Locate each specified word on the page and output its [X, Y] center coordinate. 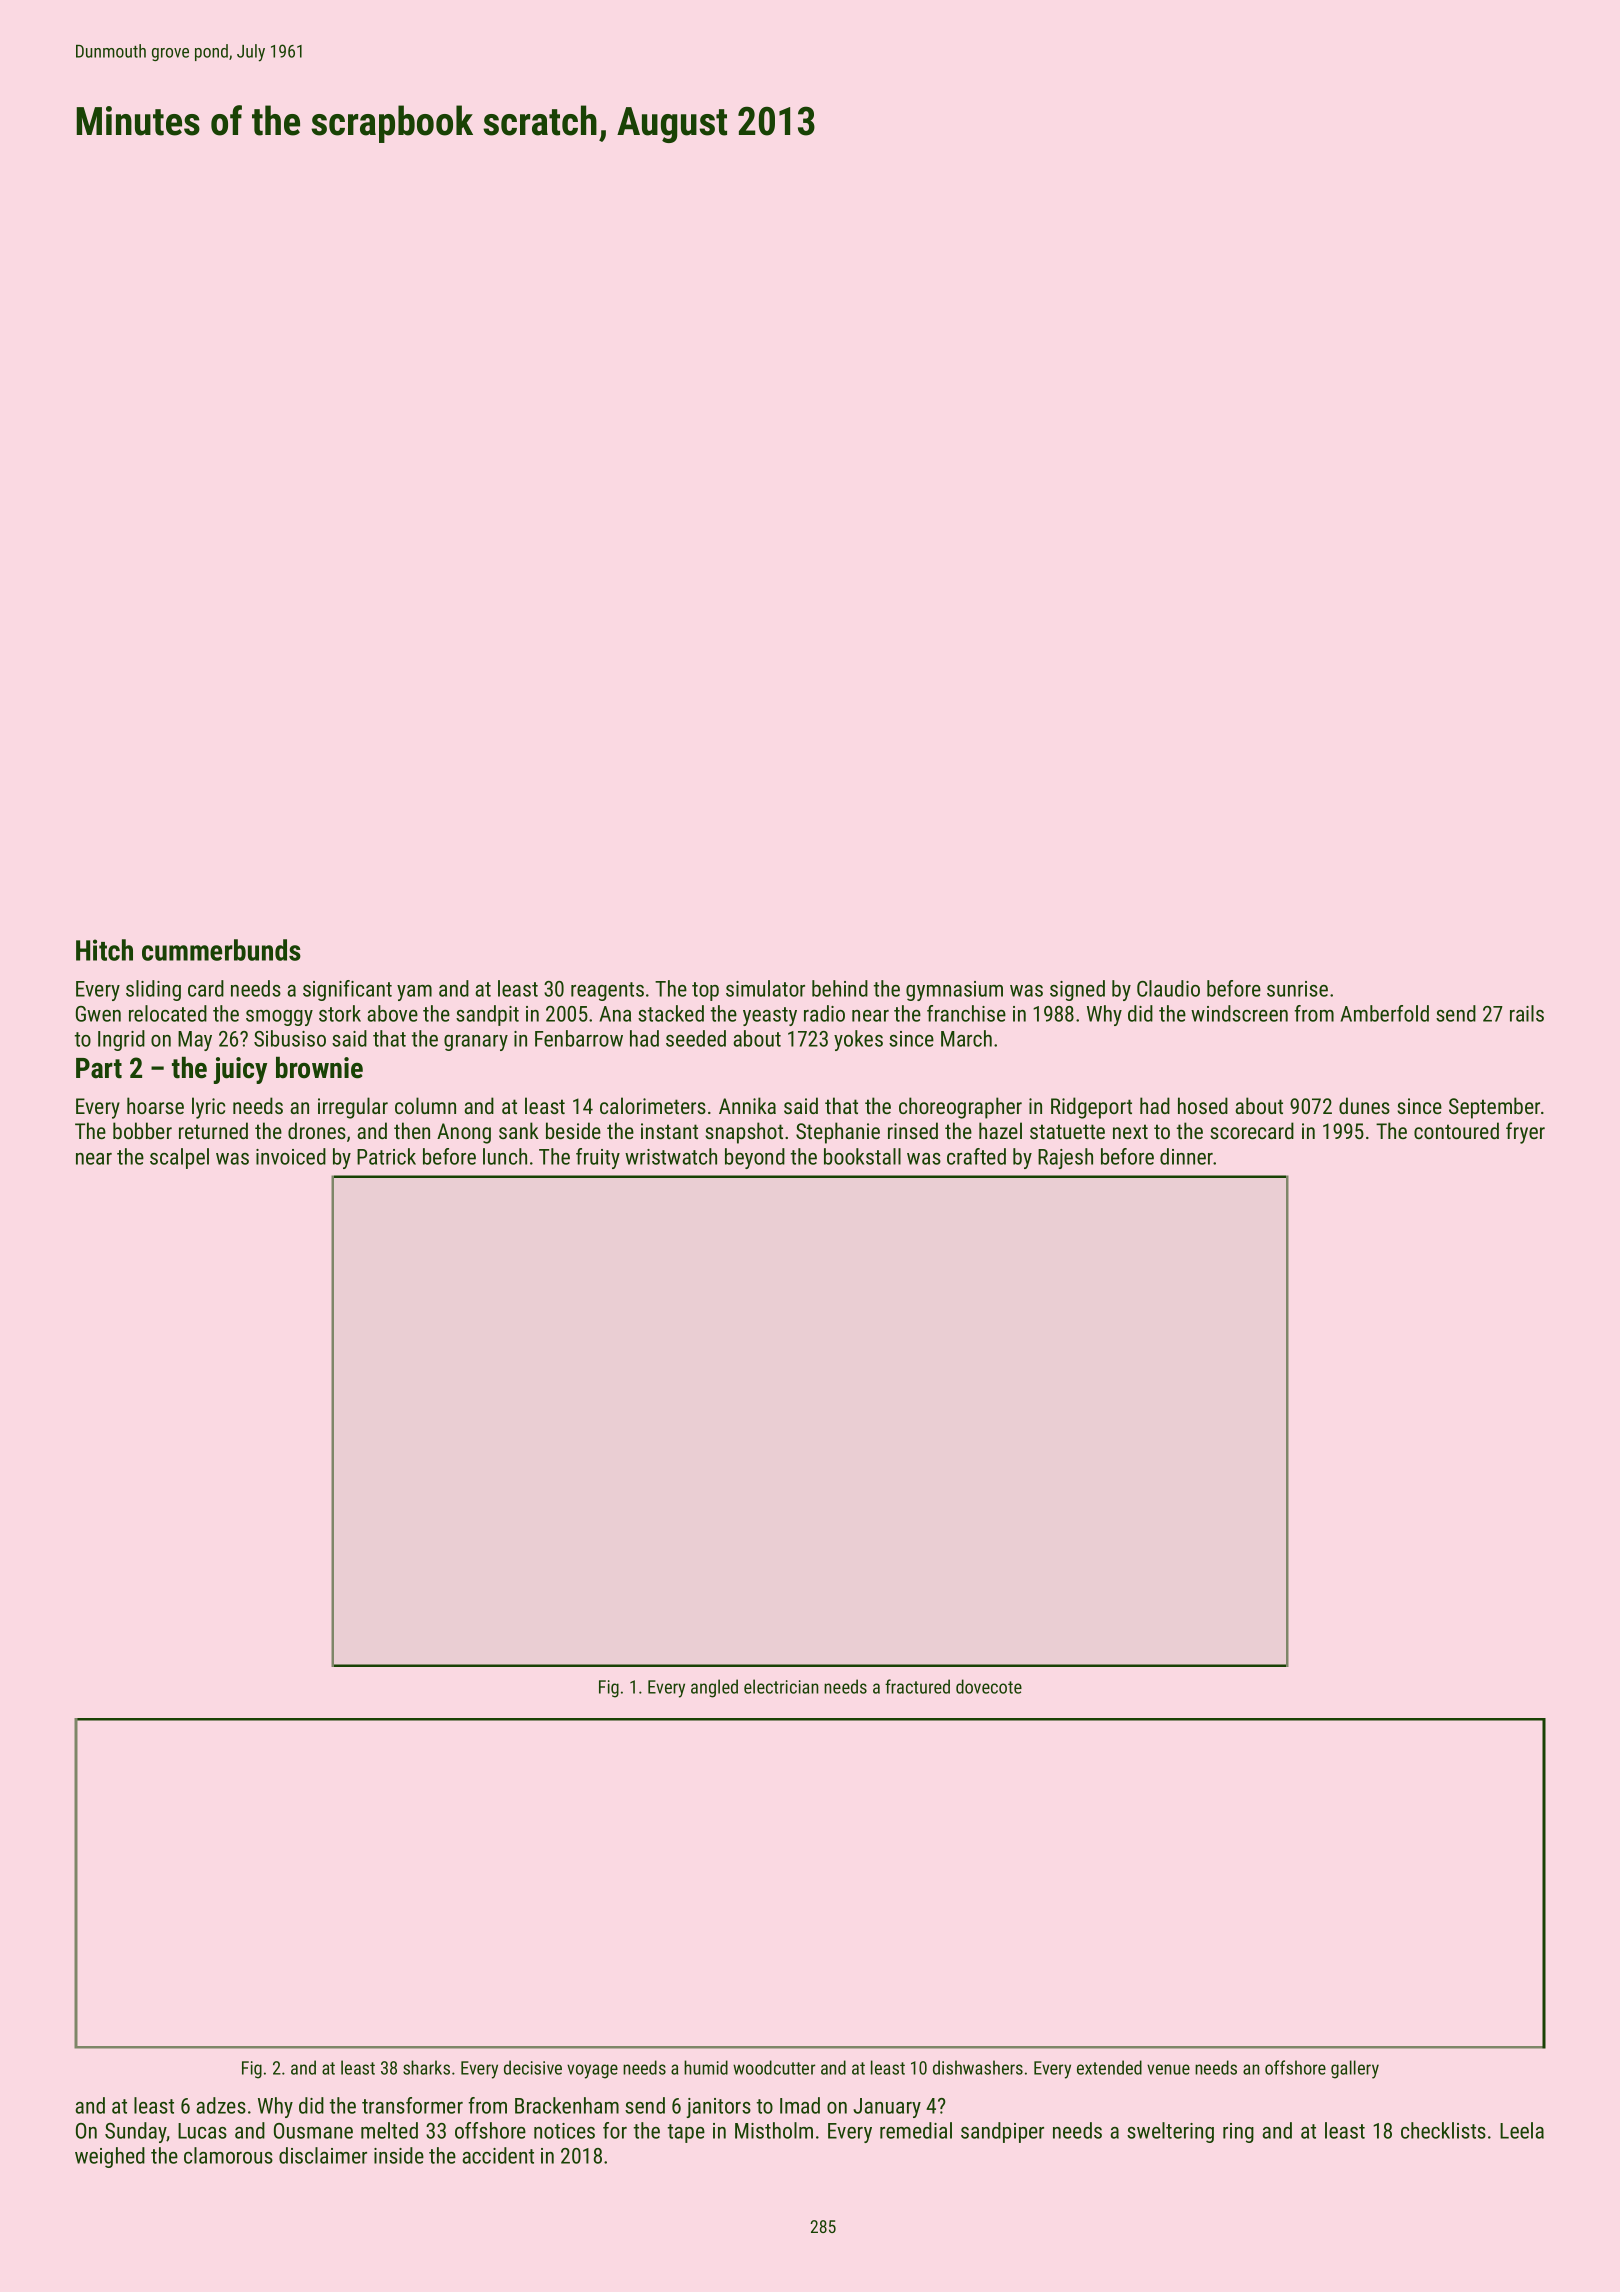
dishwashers [978, 2067]
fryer [1525, 1133]
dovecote [989, 1686]
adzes [221, 2105]
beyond [755, 1158]
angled [714, 1688]
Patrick [386, 1156]
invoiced [291, 1156]
